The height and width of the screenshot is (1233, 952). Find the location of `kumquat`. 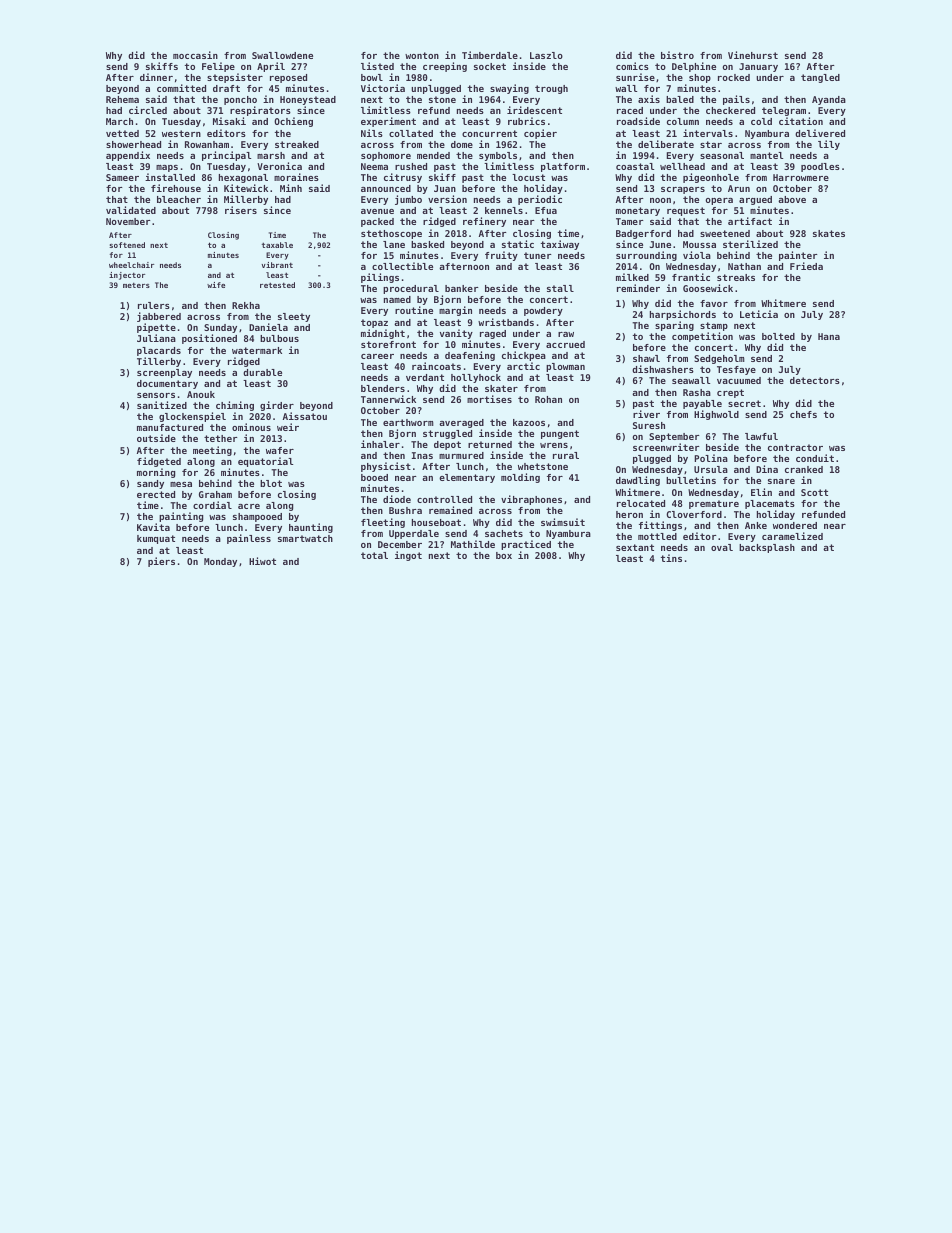

kumquat is located at coordinates (156, 539).
